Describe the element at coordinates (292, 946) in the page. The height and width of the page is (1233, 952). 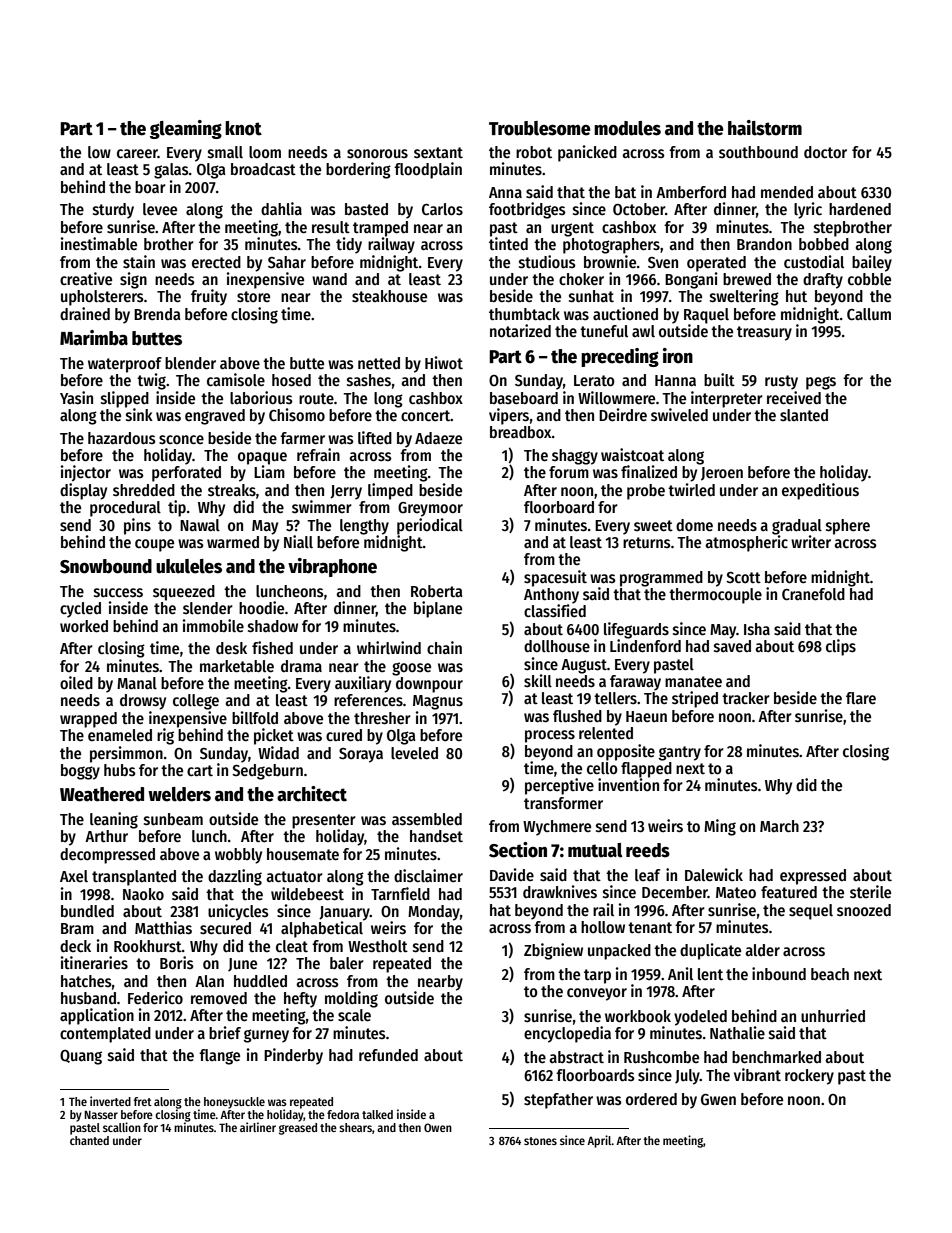
I see `cleat` at that location.
